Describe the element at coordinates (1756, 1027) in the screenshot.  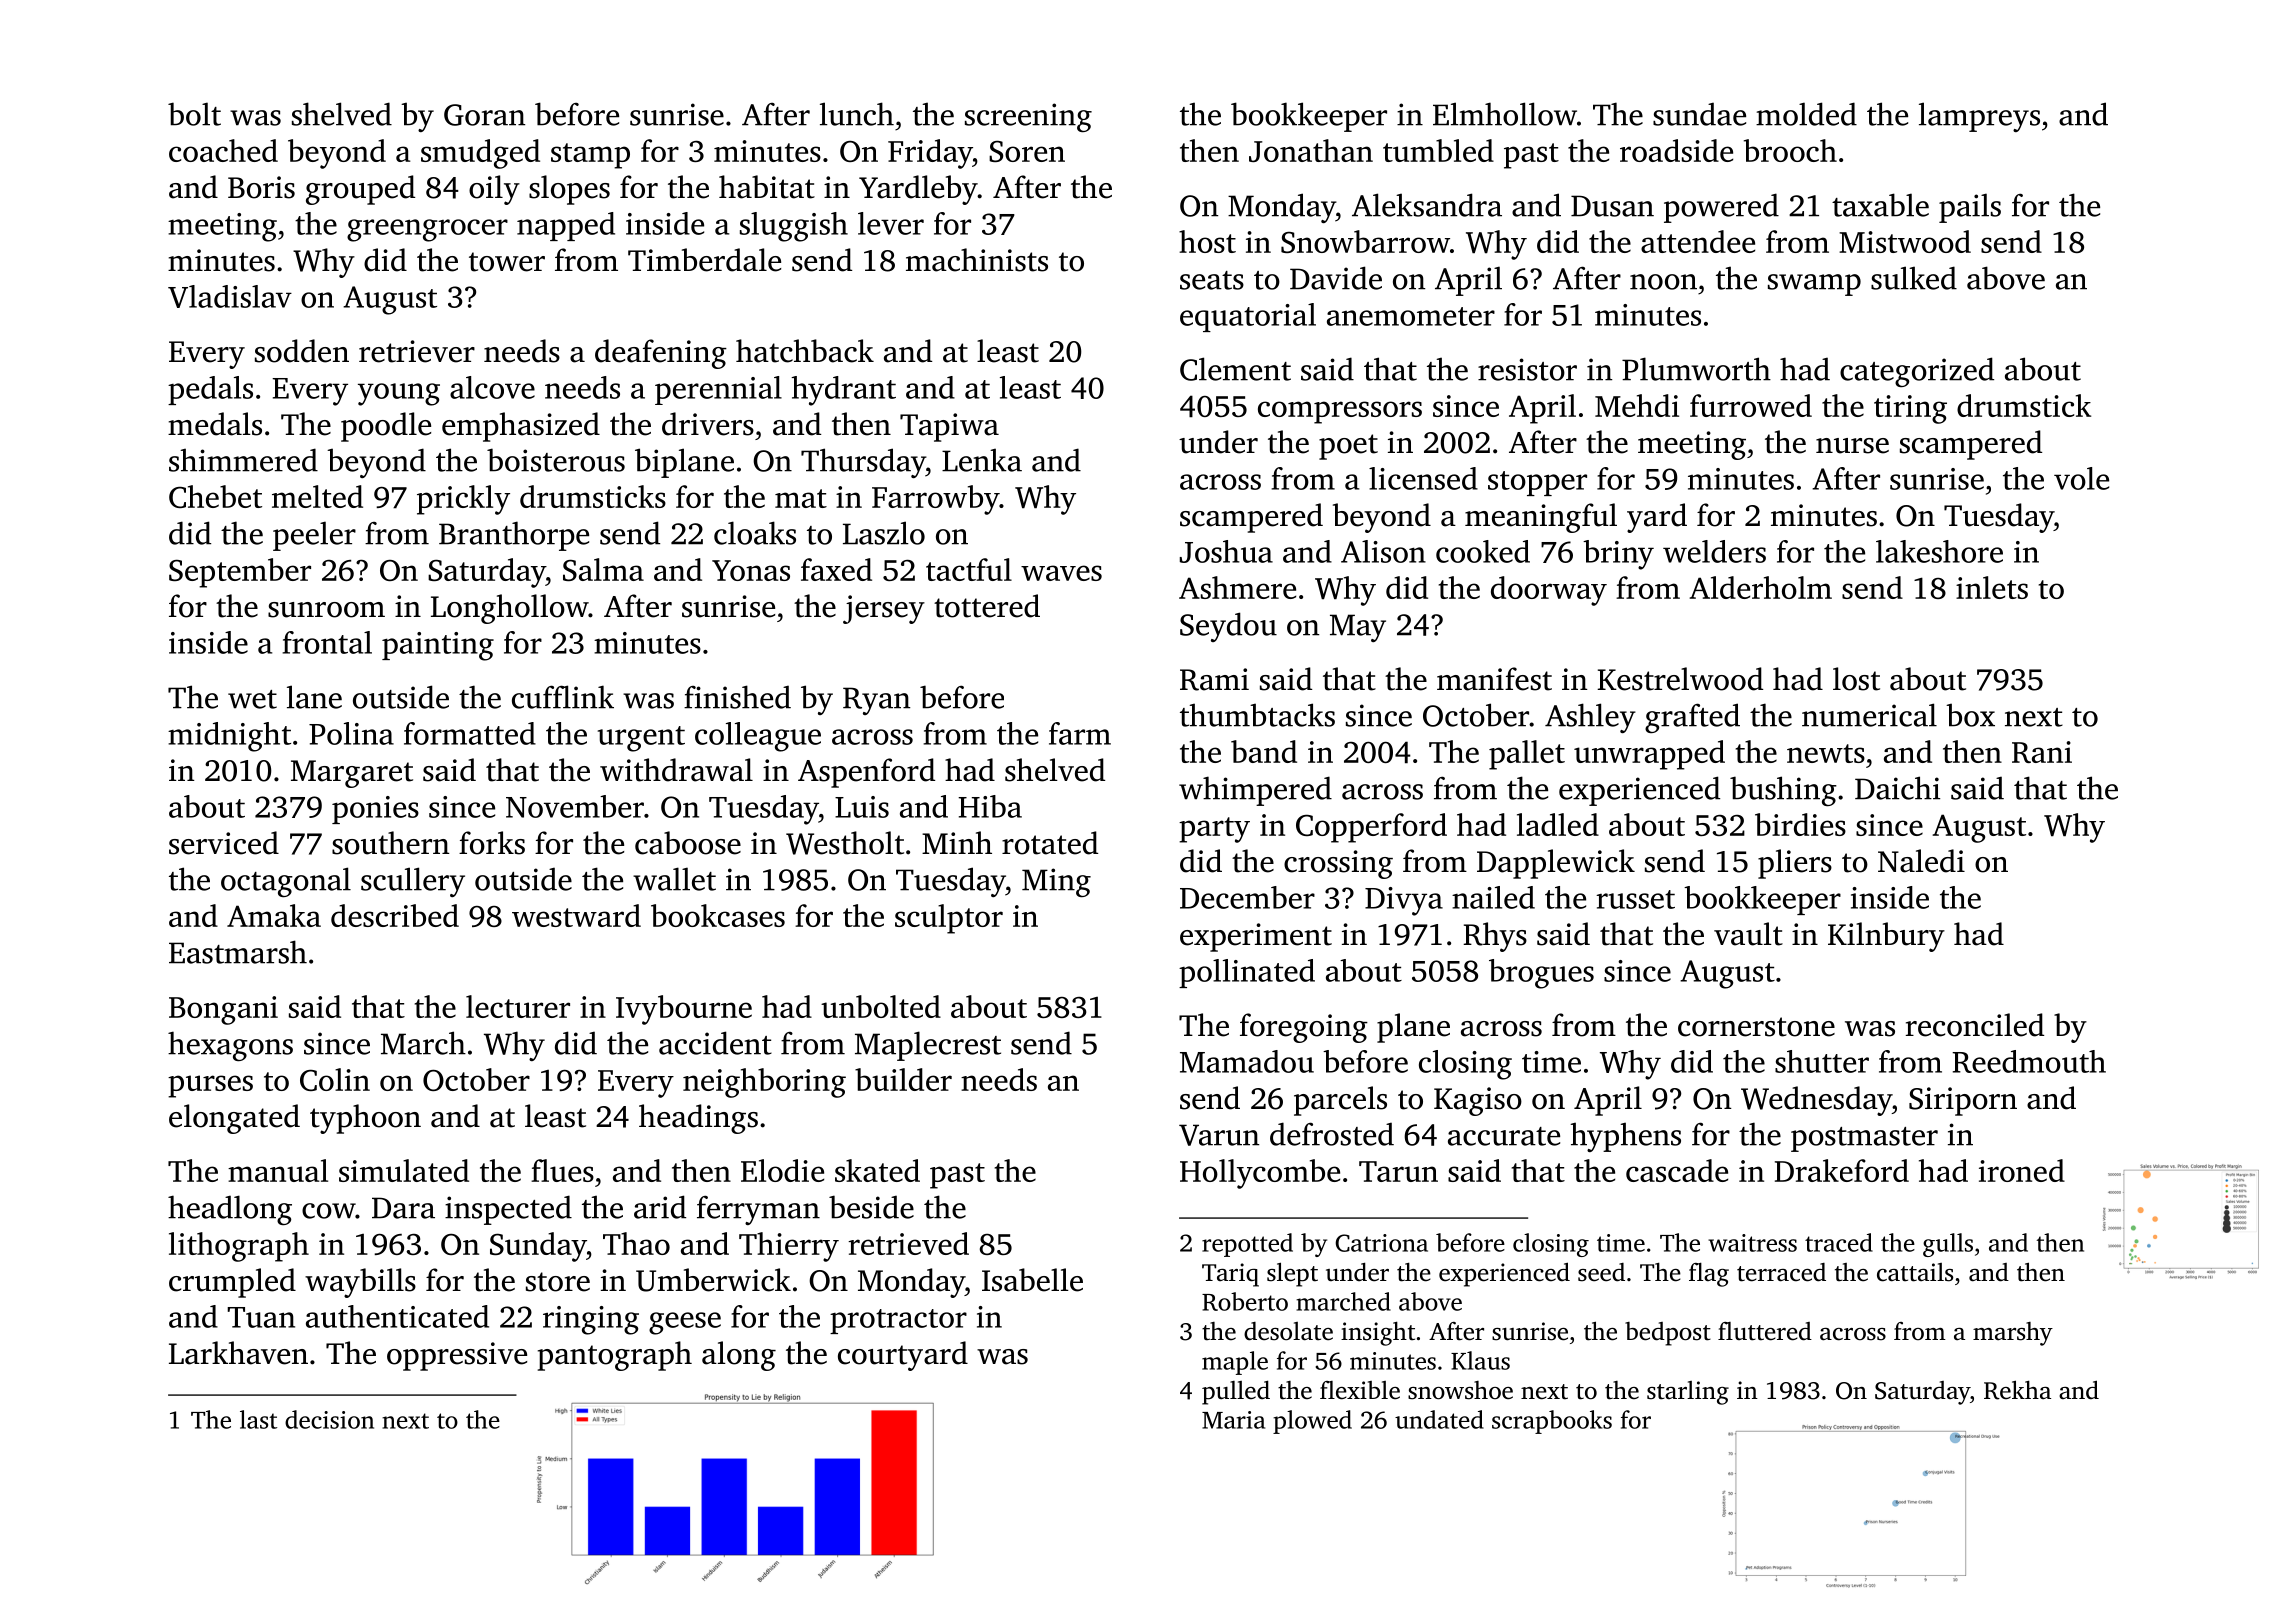
I see `cornerstone` at that location.
